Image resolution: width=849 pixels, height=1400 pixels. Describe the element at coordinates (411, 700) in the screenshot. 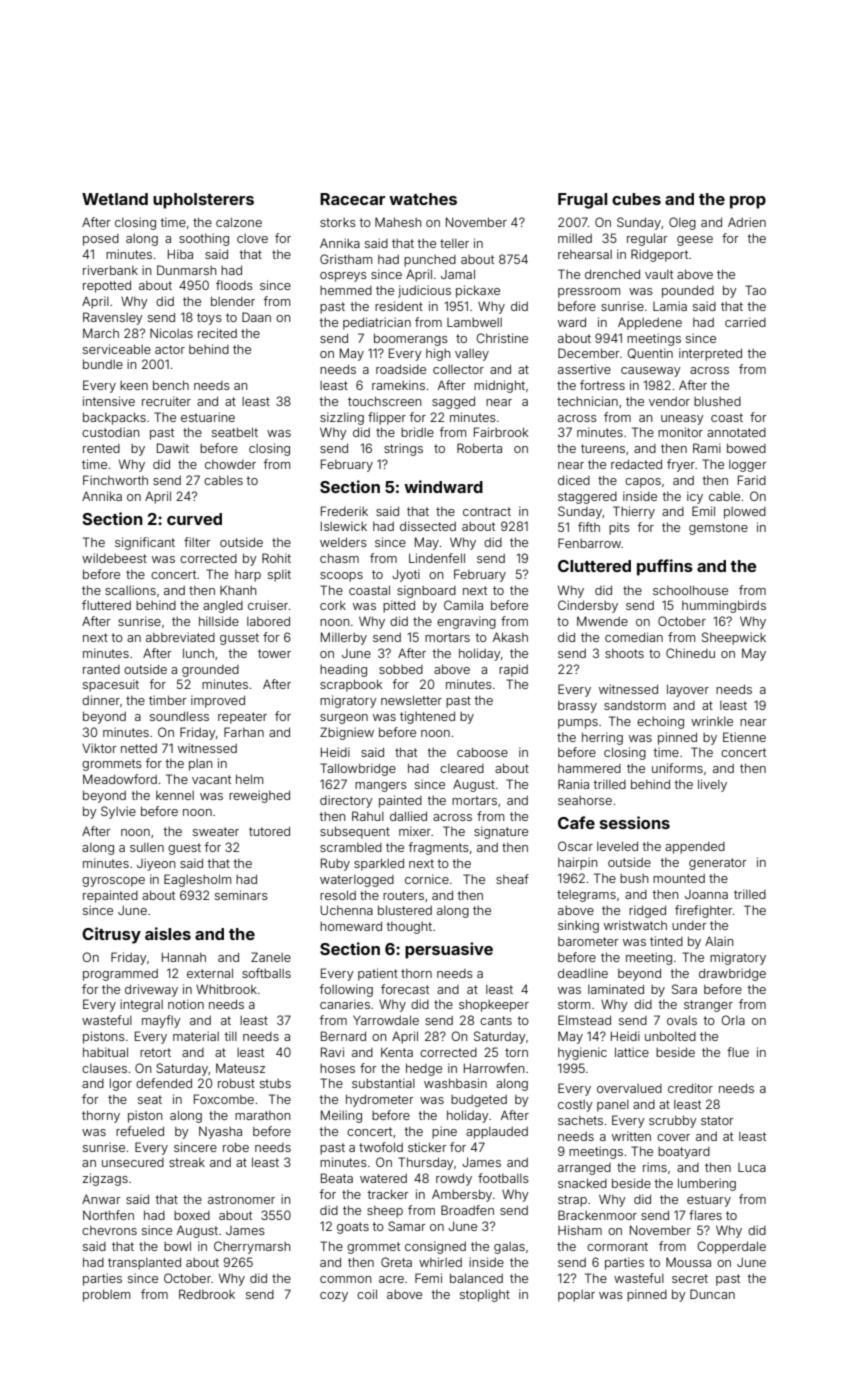

I see `newsletter` at that location.
